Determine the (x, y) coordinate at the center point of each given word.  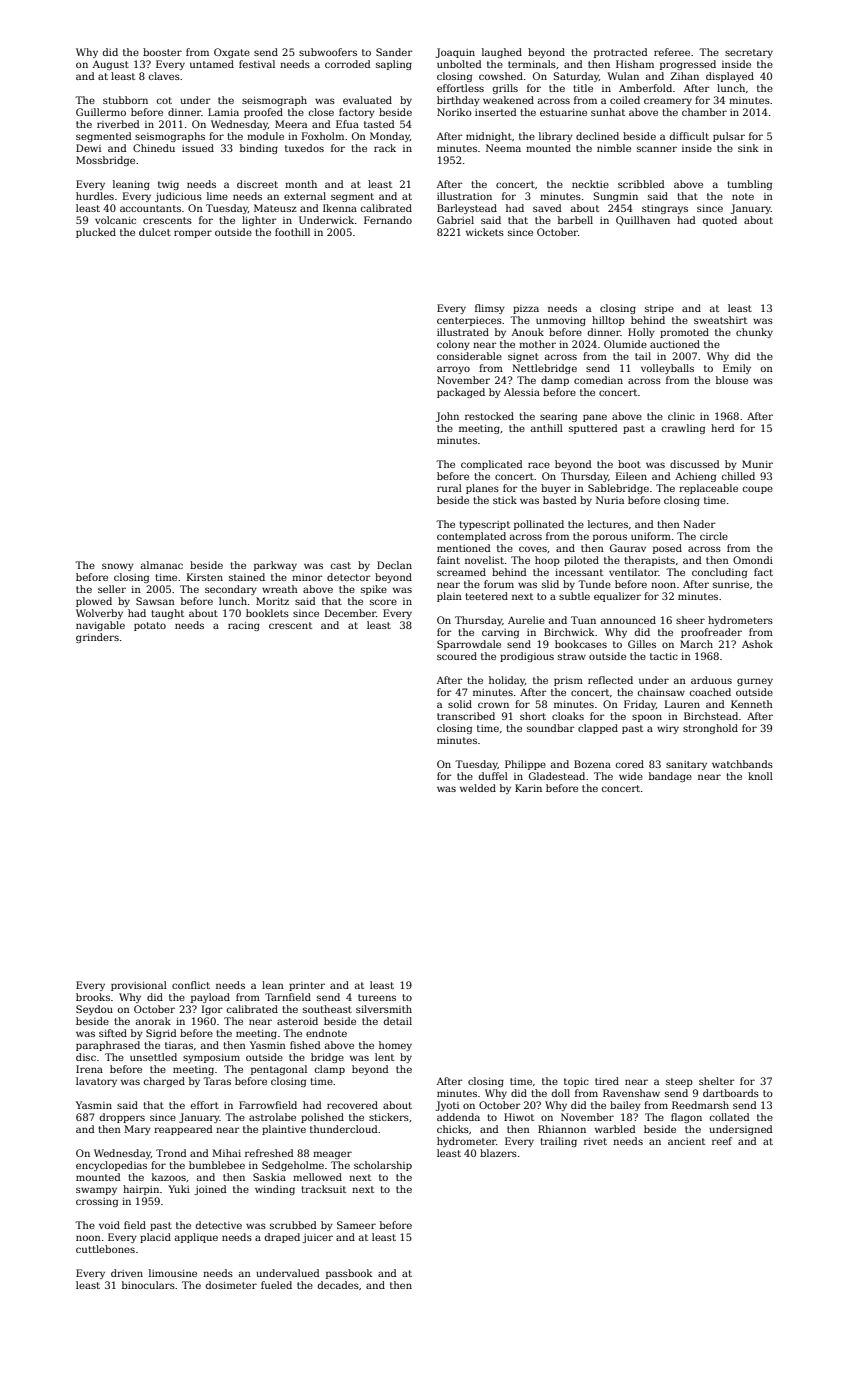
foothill (292, 232)
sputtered (593, 429)
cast (341, 565)
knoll (760, 776)
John (447, 417)
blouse (732, 380)
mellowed (317, 1177)
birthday (458, 101)
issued (198, 148)
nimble (614, 148)
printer (307, 986)
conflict (191, 985)
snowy (118, 567)
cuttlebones (105, 1249)
